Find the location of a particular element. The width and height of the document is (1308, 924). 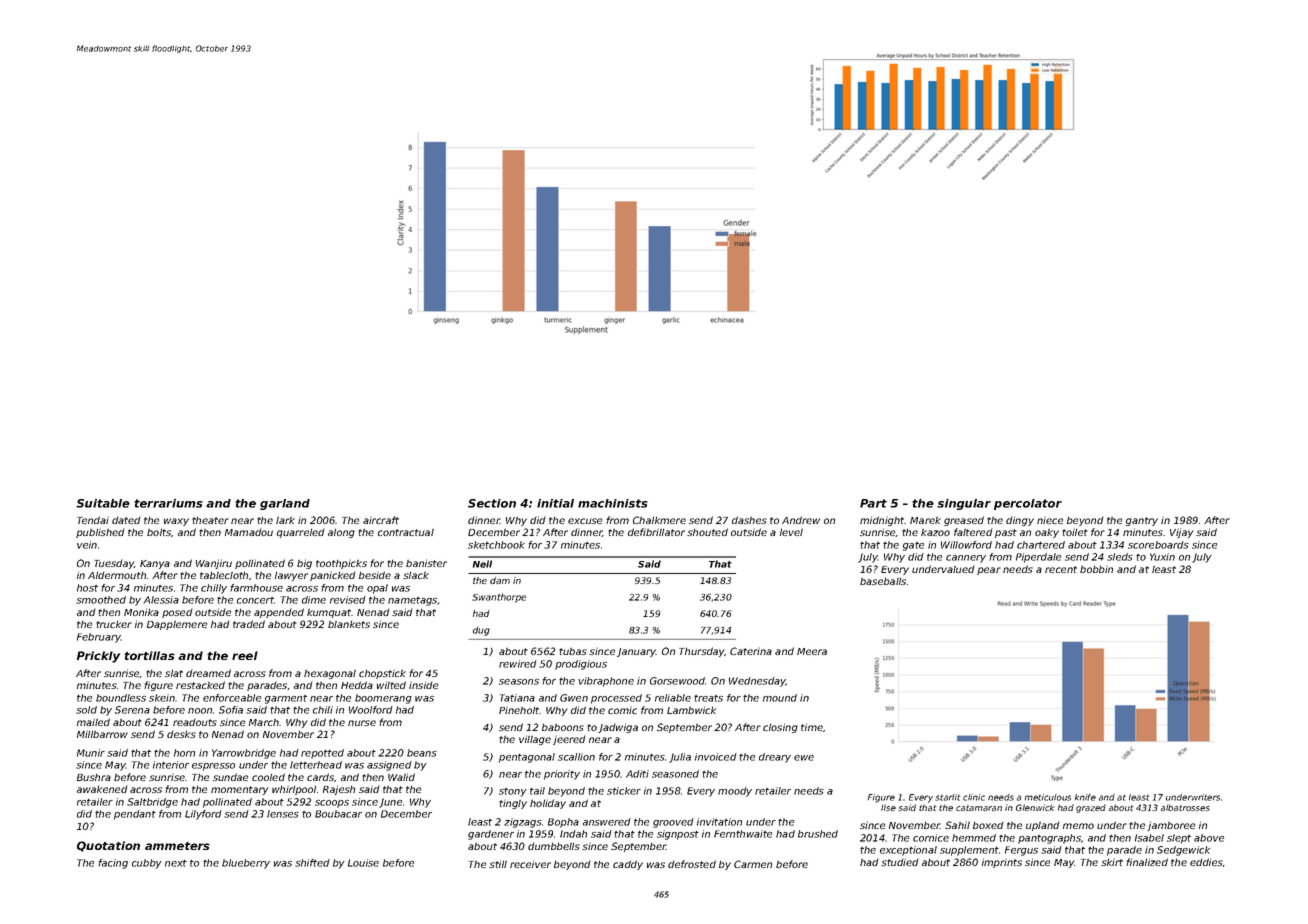

ammeters is located at coordinates (177, 846).
